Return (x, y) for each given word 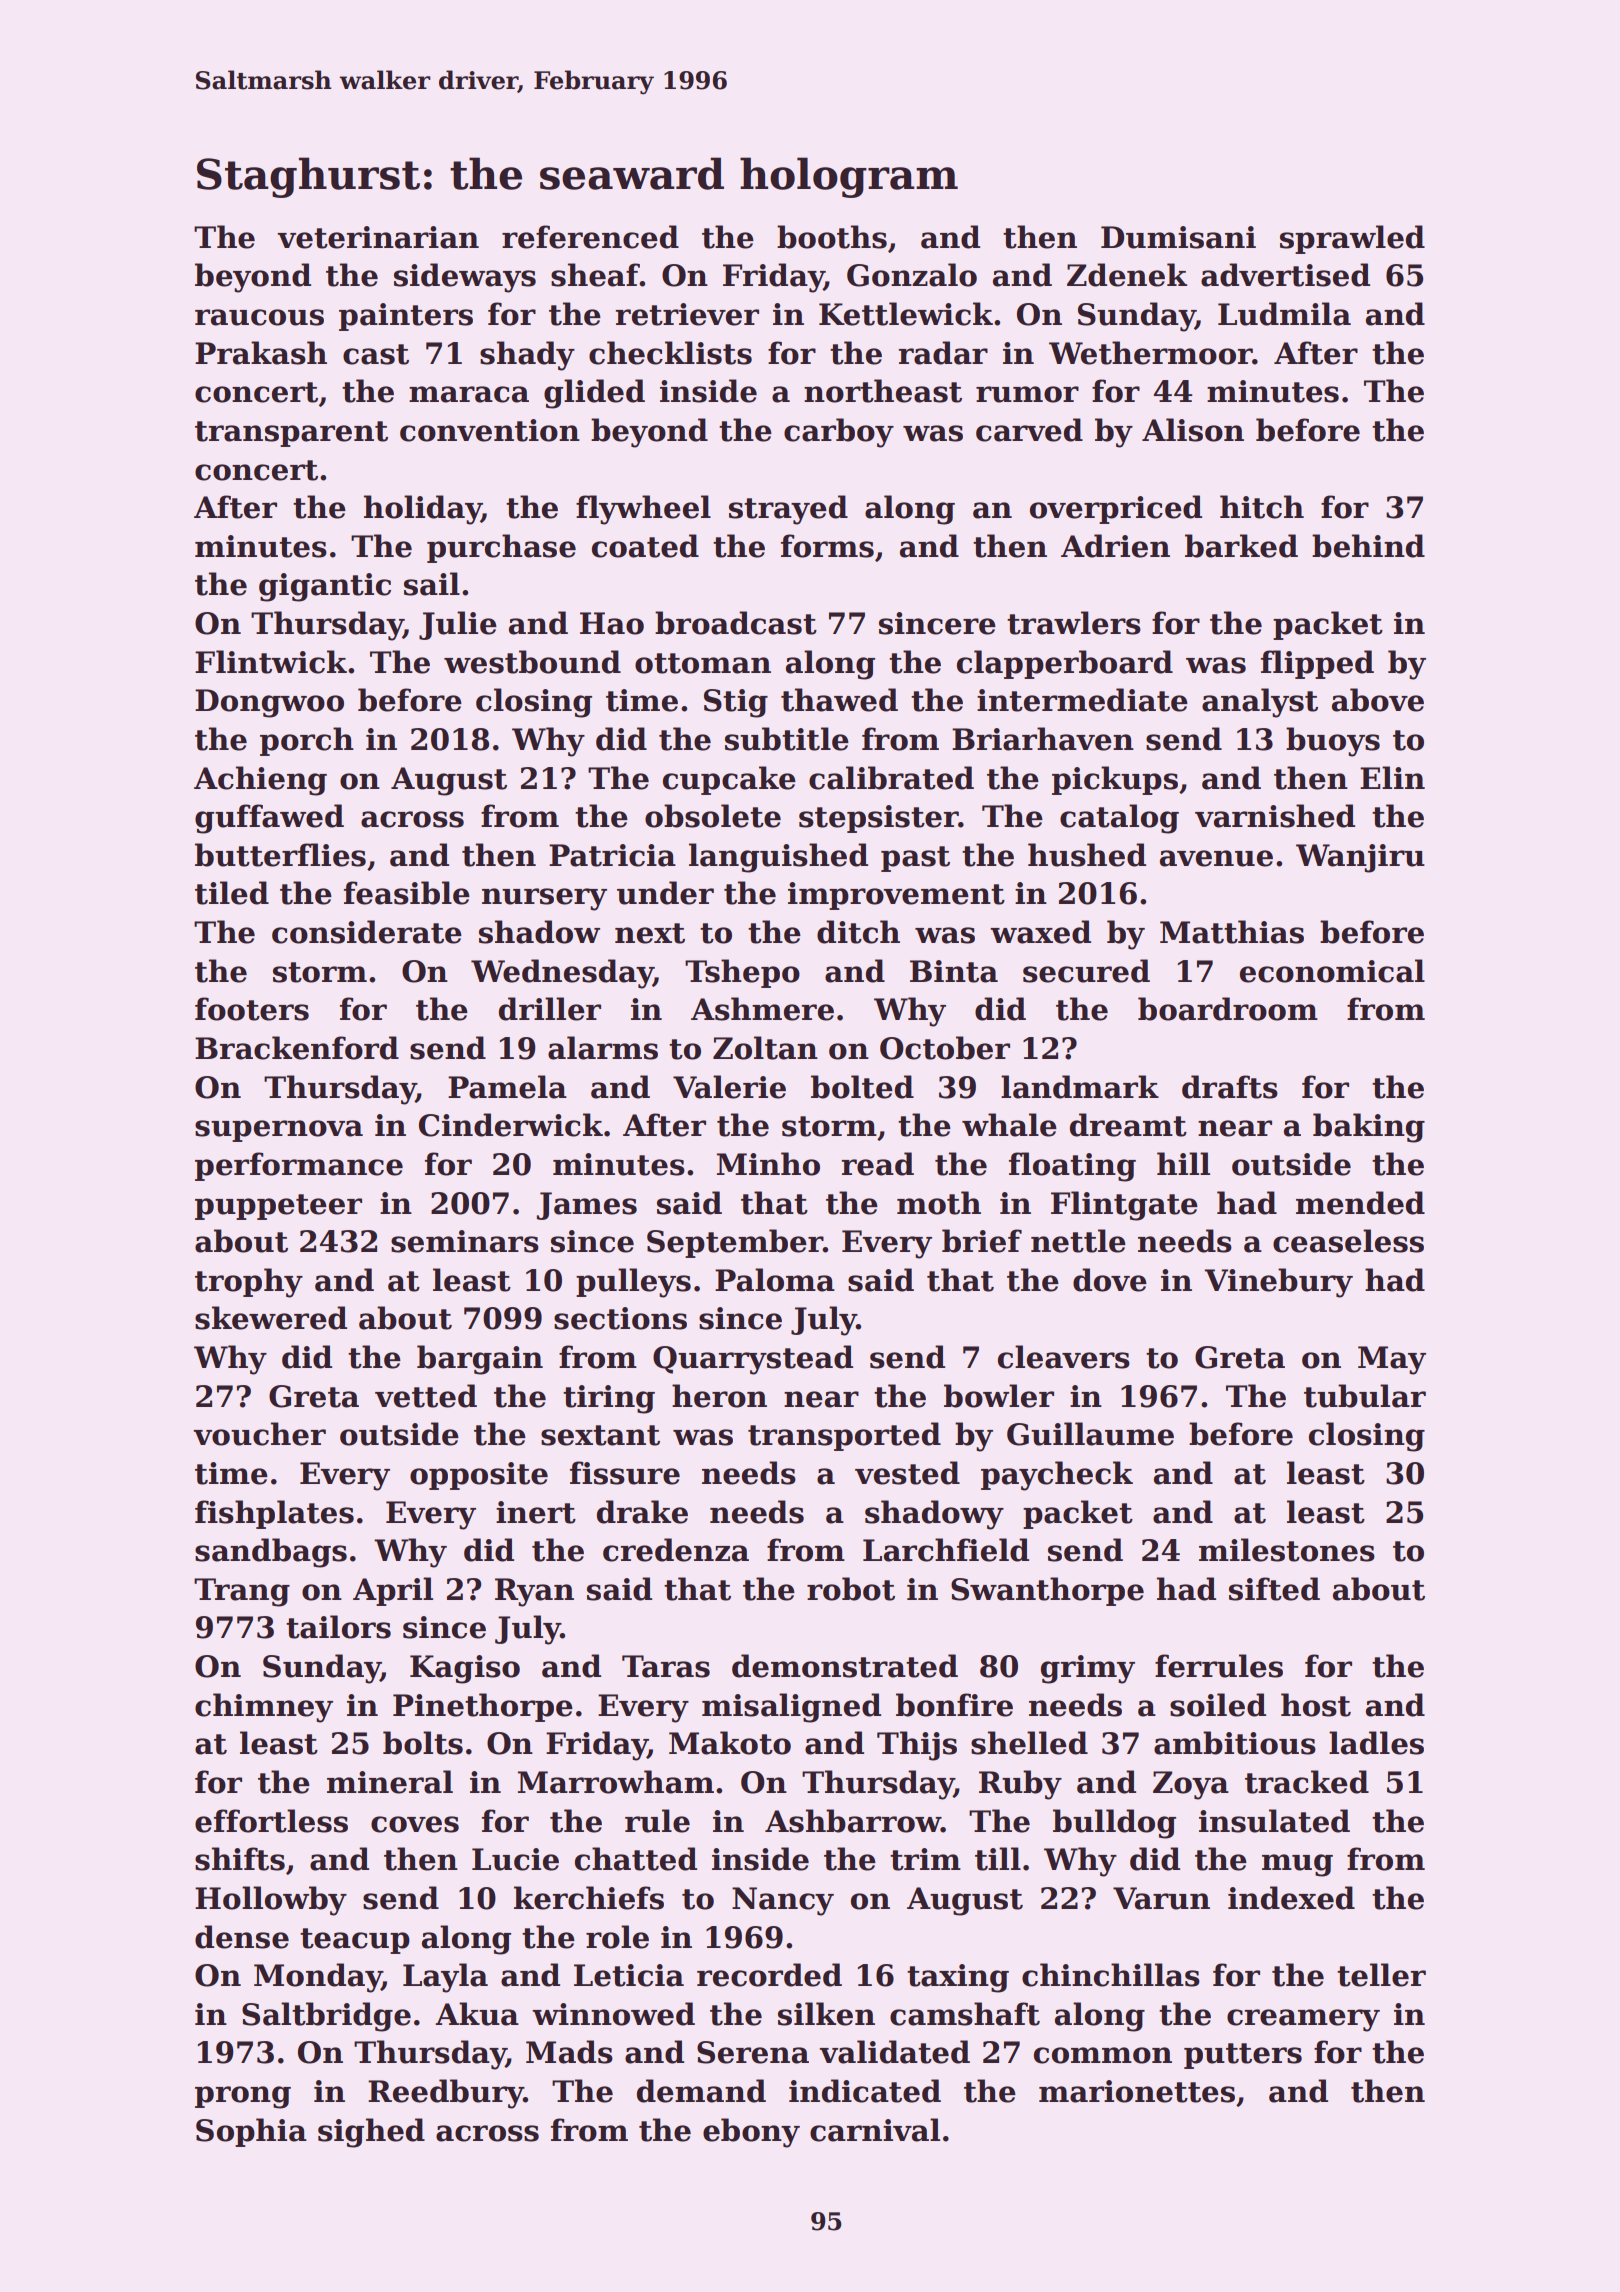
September (735, 1243)
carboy (839, 433)
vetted (426, 1396)
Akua (477, 2014)
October (945, 1048)
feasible (407, 893)
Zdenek (1127, 275)
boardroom (1228, 1009)
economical (1332, 971)
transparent (291, 434)
